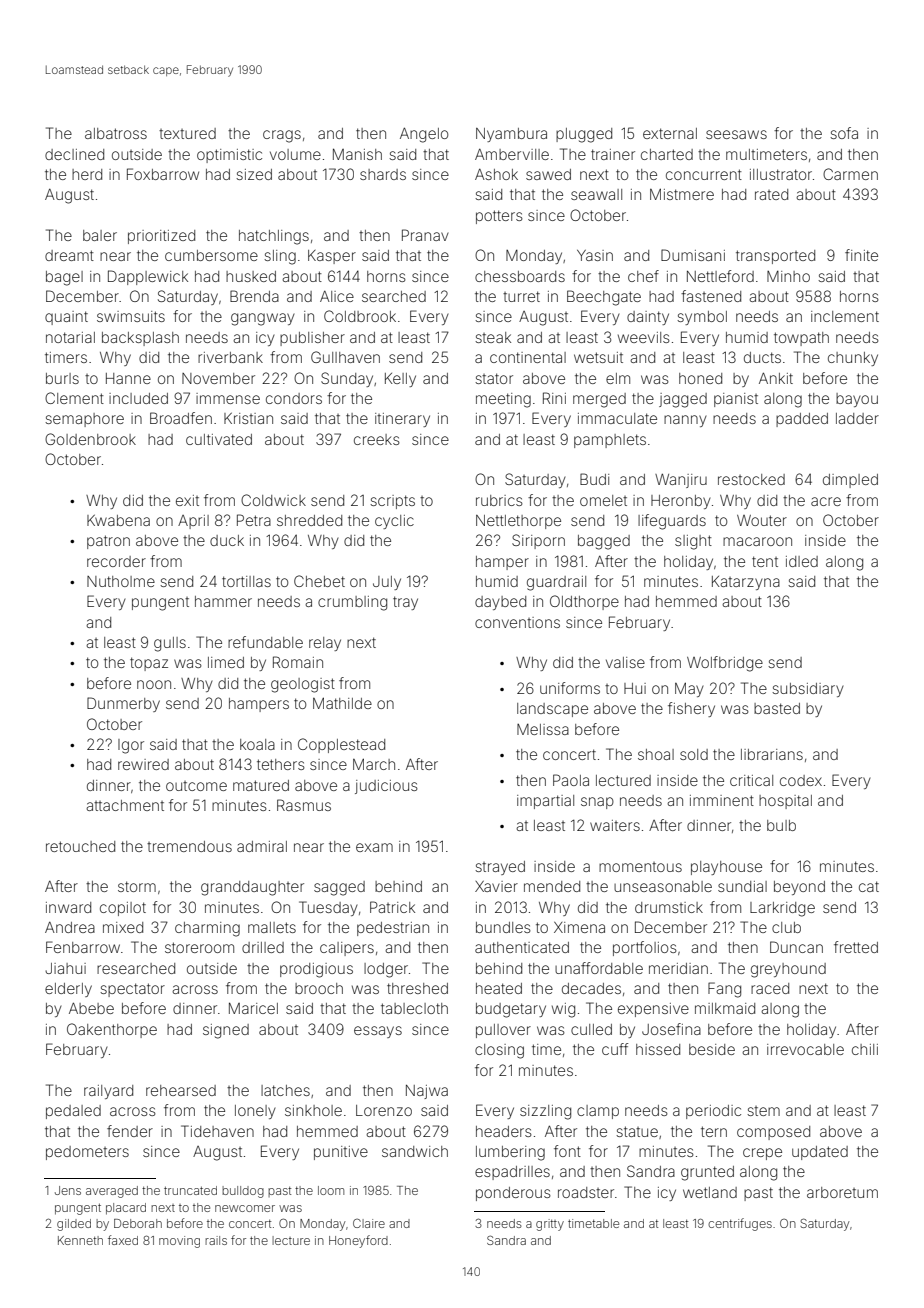 The image size is (924, 1308). What do you see at coordinates (228, 398) in the page?
I see `immense` at bounding box center [228, 398].
